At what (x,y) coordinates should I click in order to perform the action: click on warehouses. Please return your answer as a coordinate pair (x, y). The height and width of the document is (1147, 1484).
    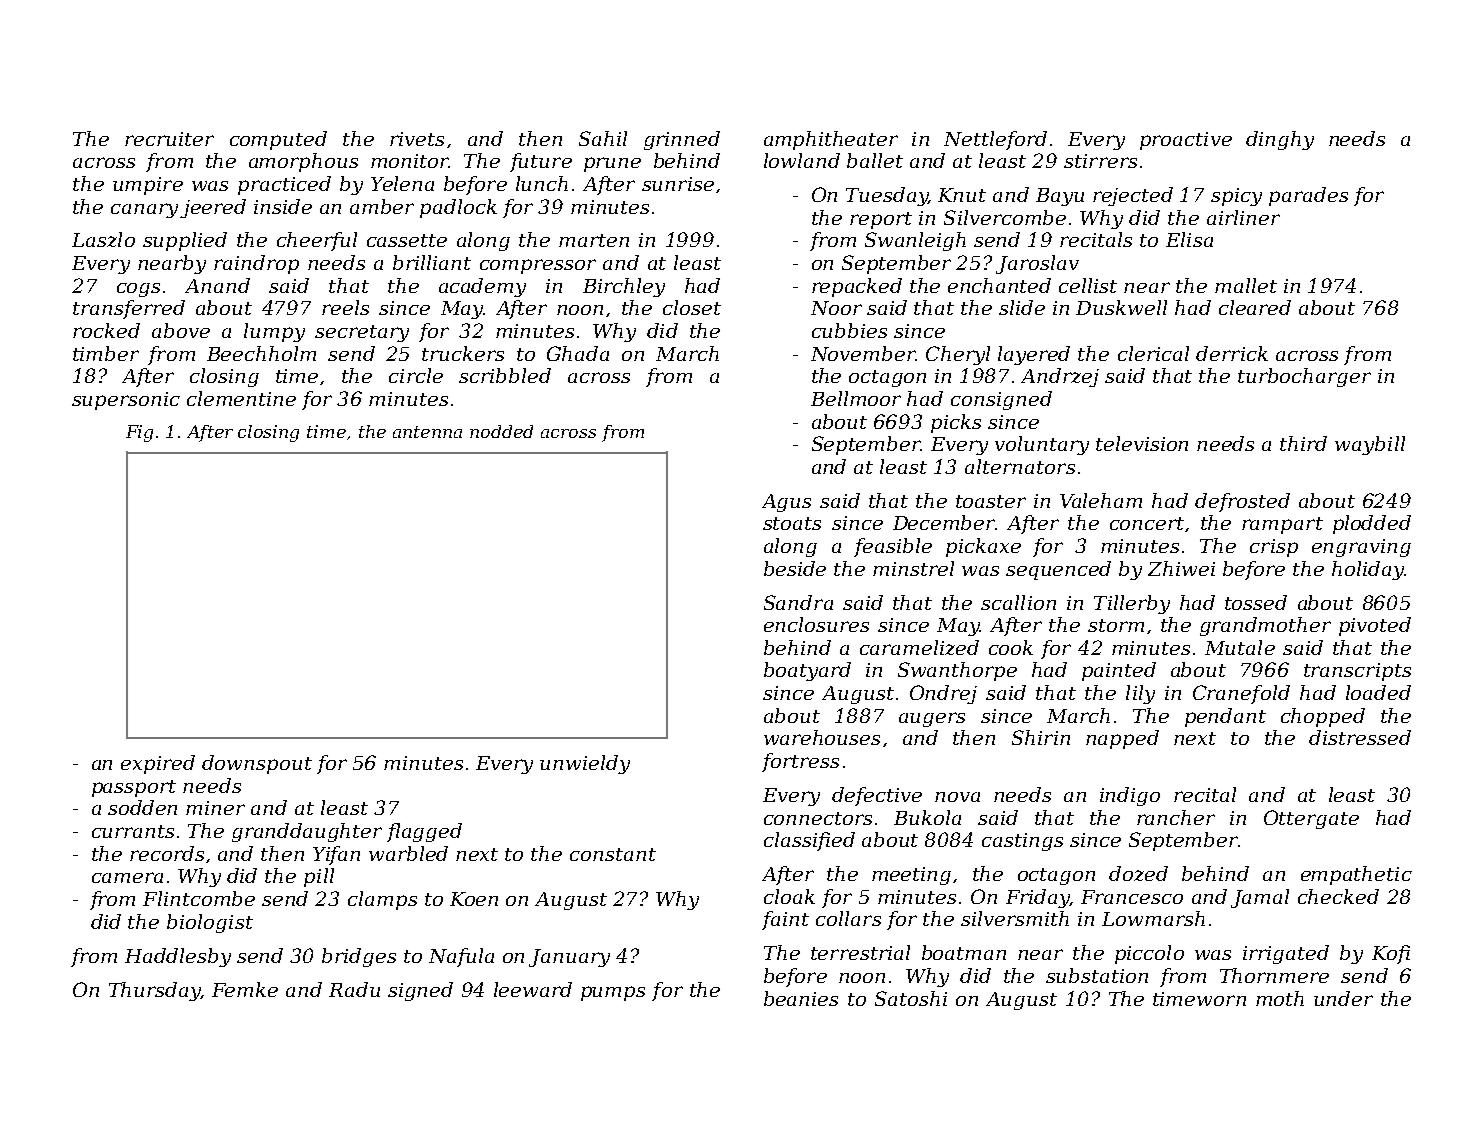
    Looking at the image, I should click on (822, 737).
